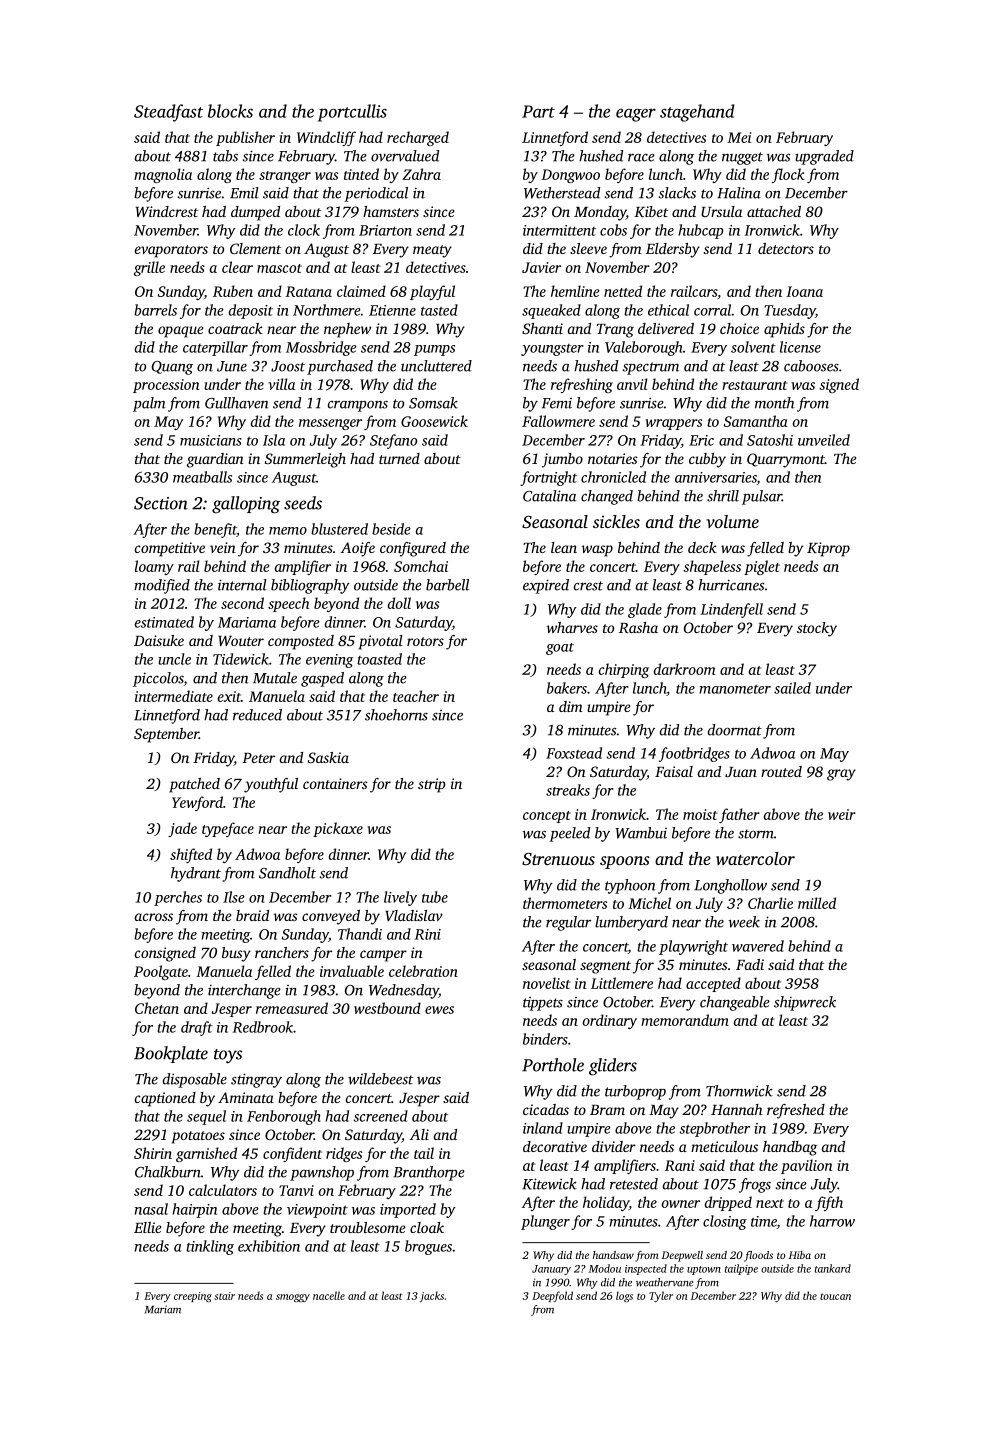  What do you see at coordinates (301, 642) in the screenshot?
I see `composted` at bounding box center [301, 642].
